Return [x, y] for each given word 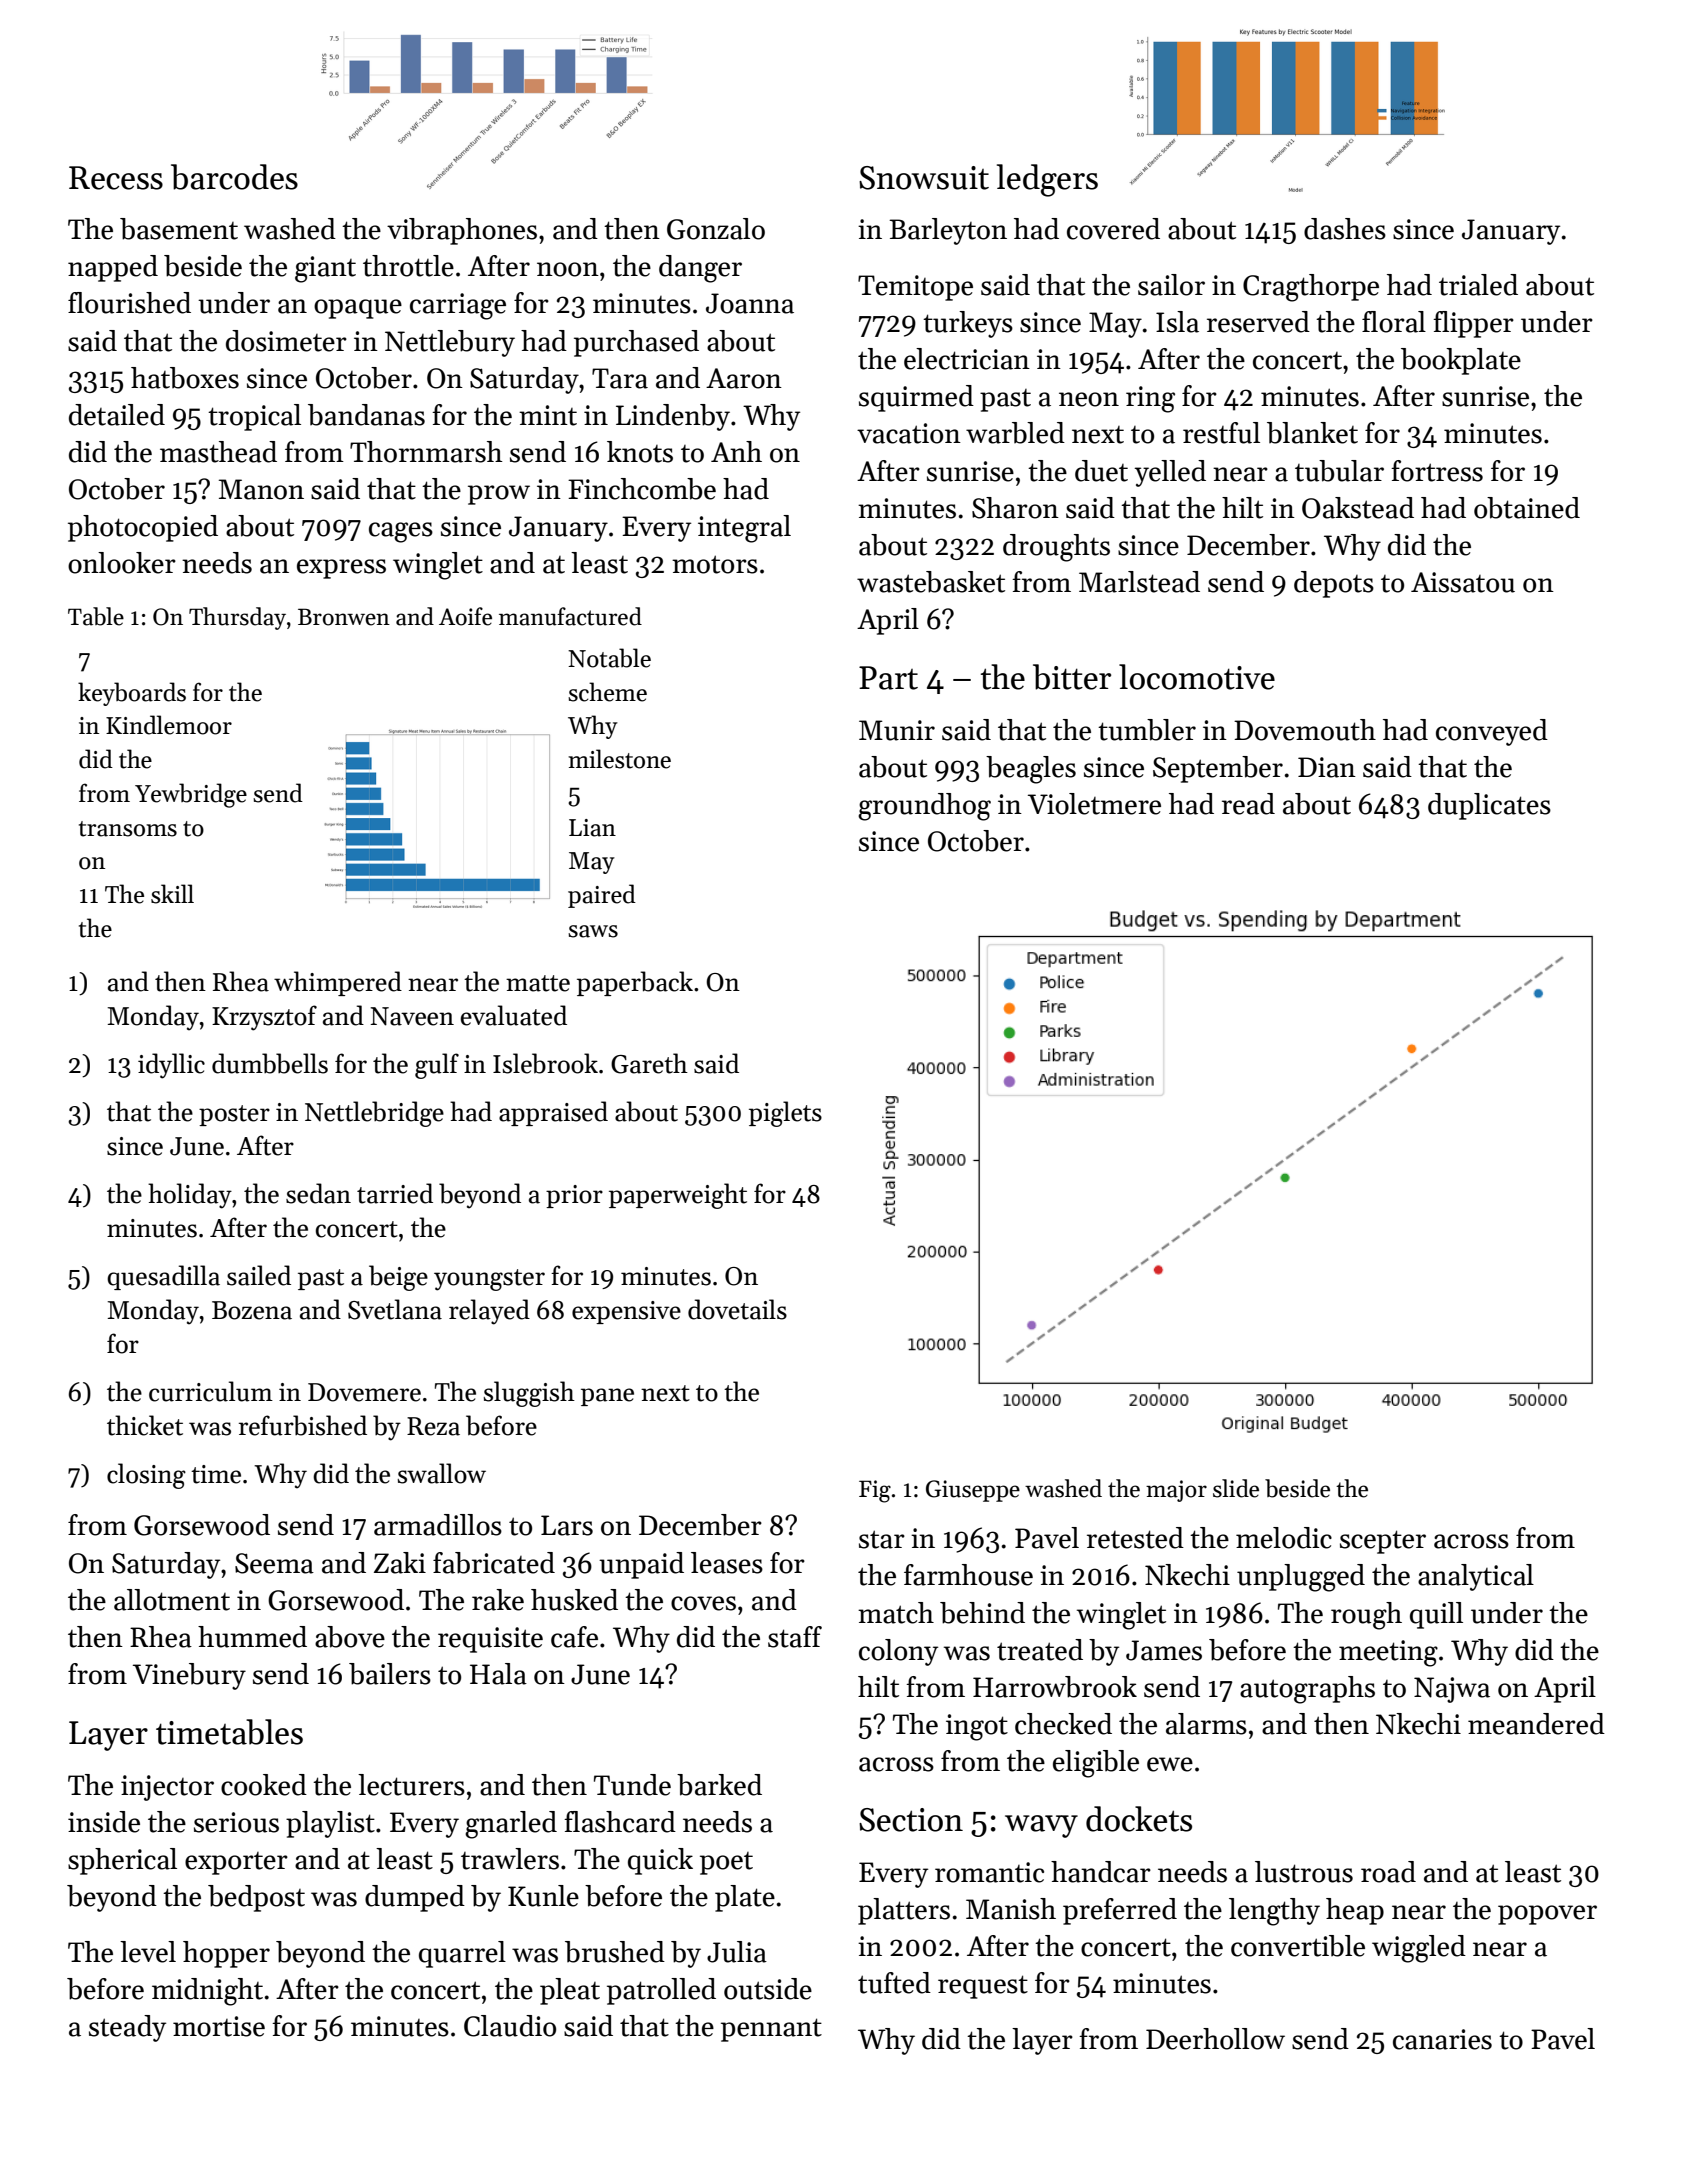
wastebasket [931, 582]
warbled [1015, 433]
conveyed [1492, 732]
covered [1113, 229]
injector [167, 1788]
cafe [574, 1637]
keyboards [132, 694]
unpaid [641, 1565]
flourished [129, 303]
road [1388, 1872]
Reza [433, 1426]
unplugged [1301, 1578]
